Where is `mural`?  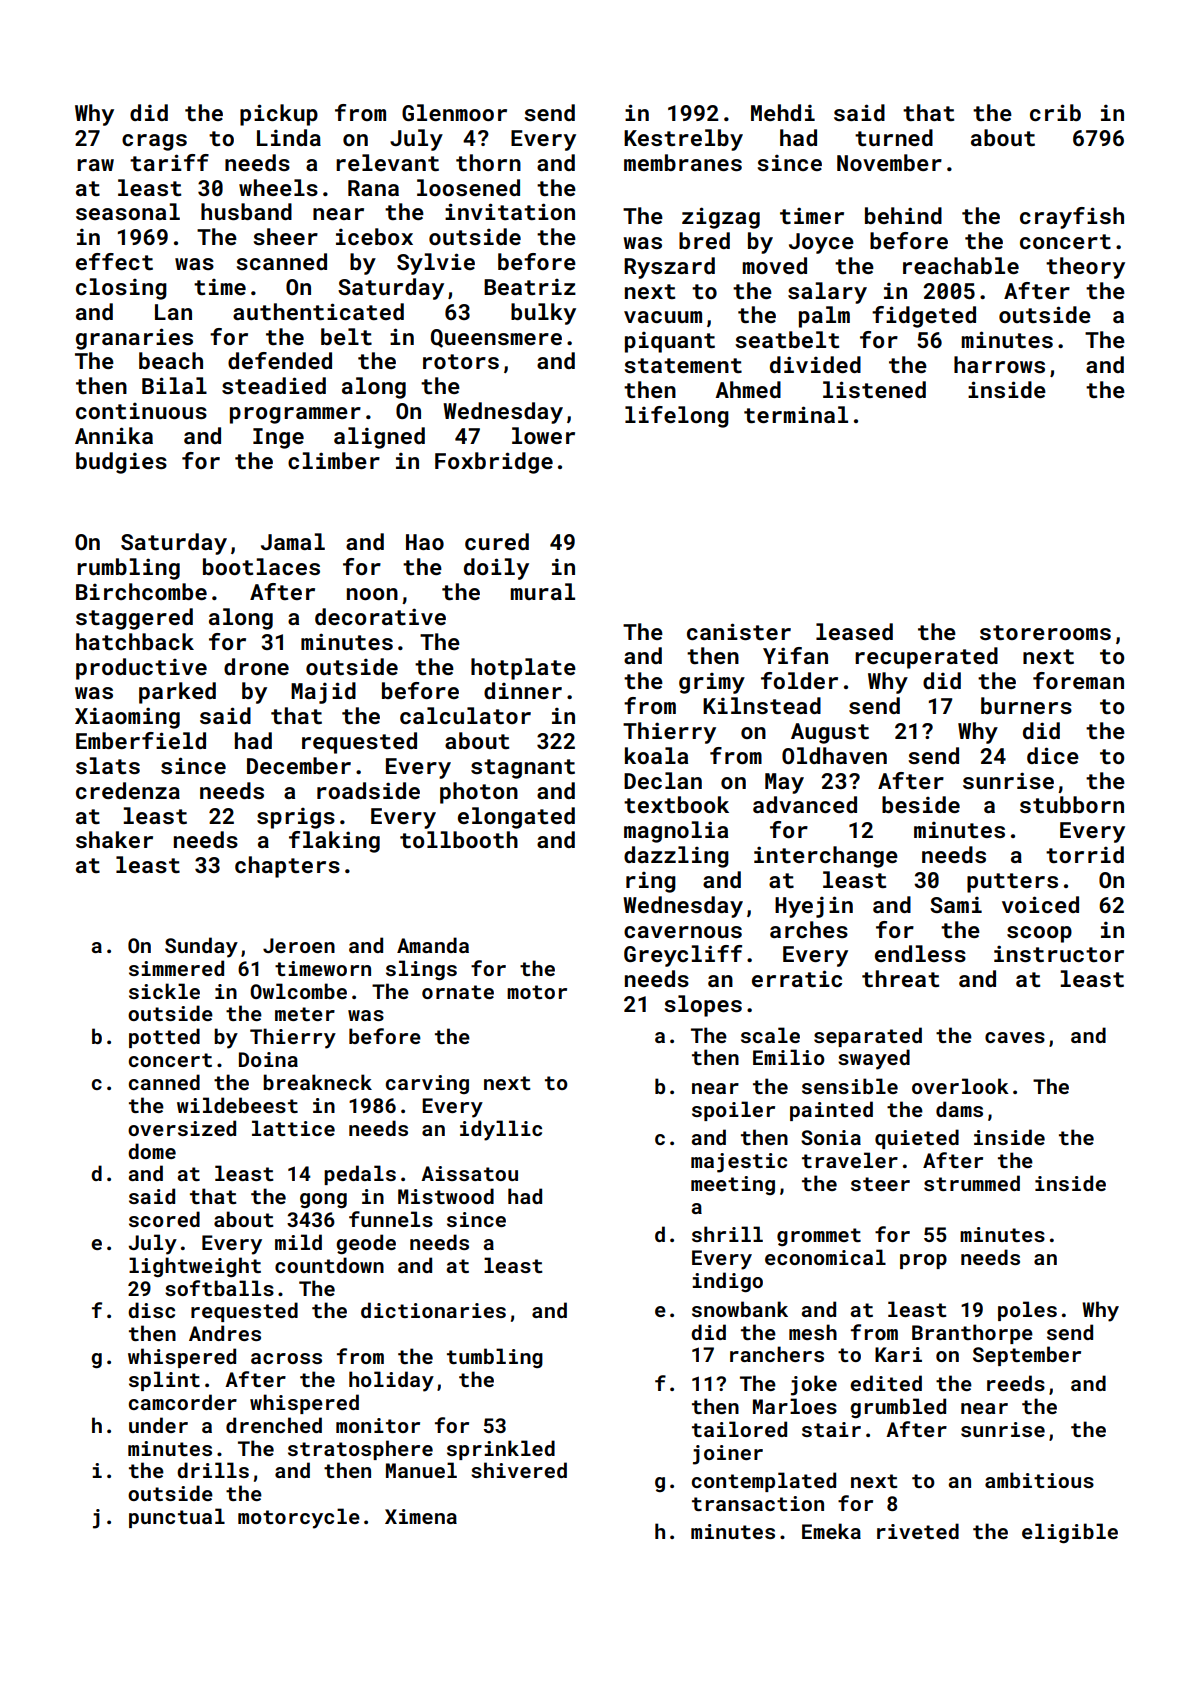 mural is located at coordinates (542, 591).
